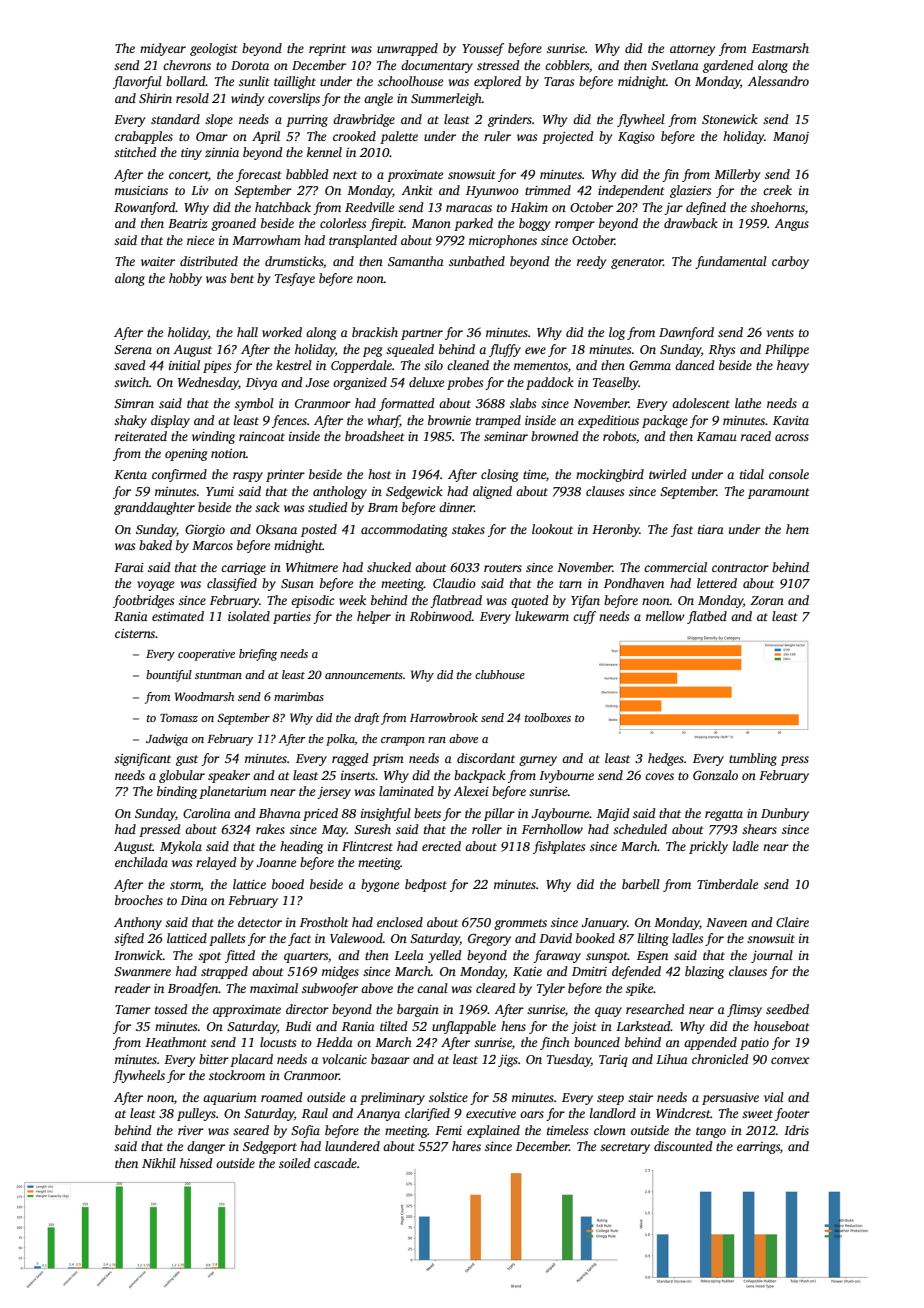 This screenshot has height=1308, width=924. I want to click on Hyunwoo, so click(492, 192).
